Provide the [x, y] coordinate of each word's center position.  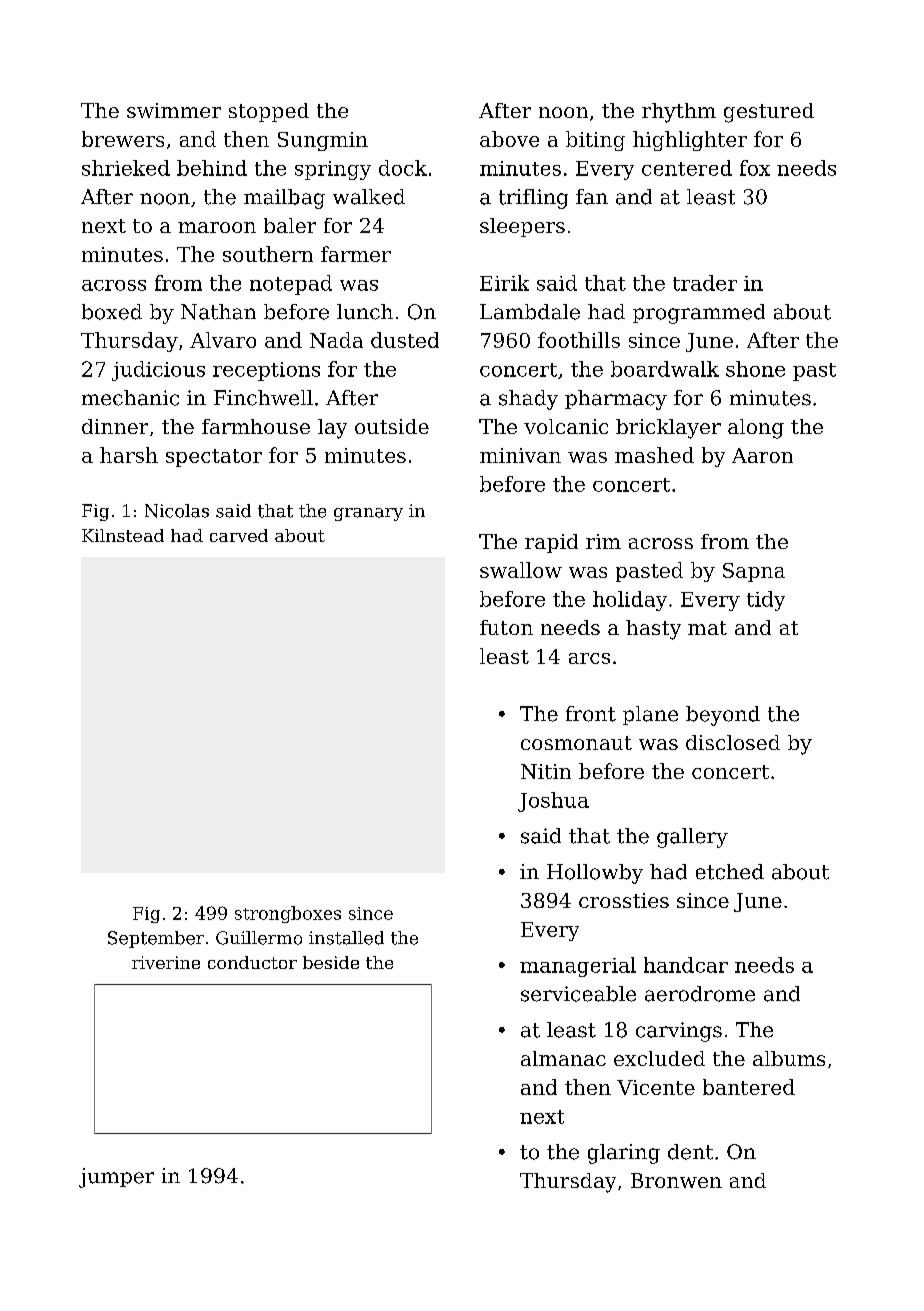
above [509, 139]
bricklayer [668, 429]
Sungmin [323, 141]
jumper [116, 1178]
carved [239, 535]
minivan [520, 455]
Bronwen [676, 1180]
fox [755, 168]
